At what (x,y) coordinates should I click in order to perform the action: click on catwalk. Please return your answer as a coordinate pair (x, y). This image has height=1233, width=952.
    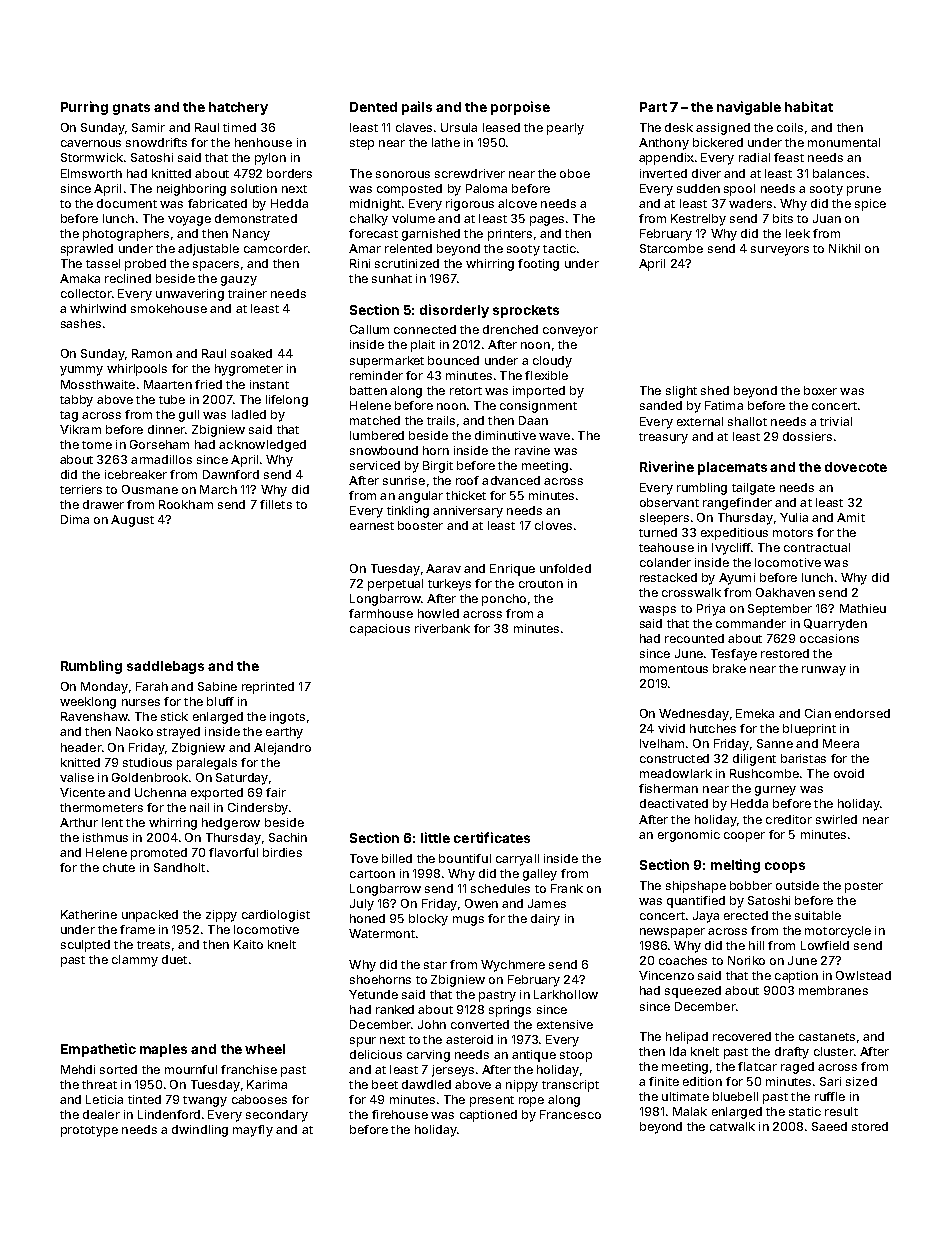
    Looking at the image, I should click on (732, 1126).
